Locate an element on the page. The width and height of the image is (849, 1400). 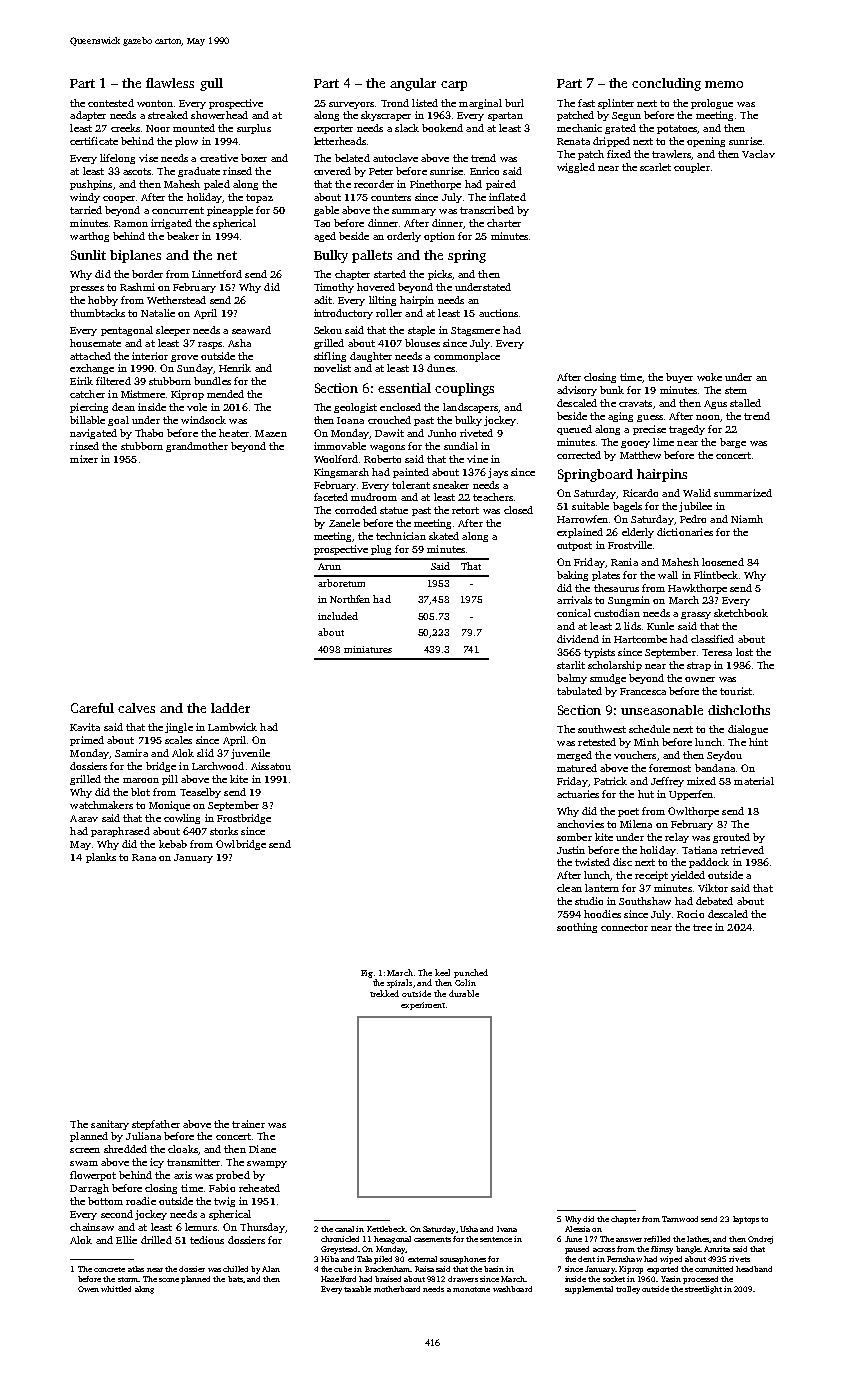
whittled is located at coordinates (116, 1289).
